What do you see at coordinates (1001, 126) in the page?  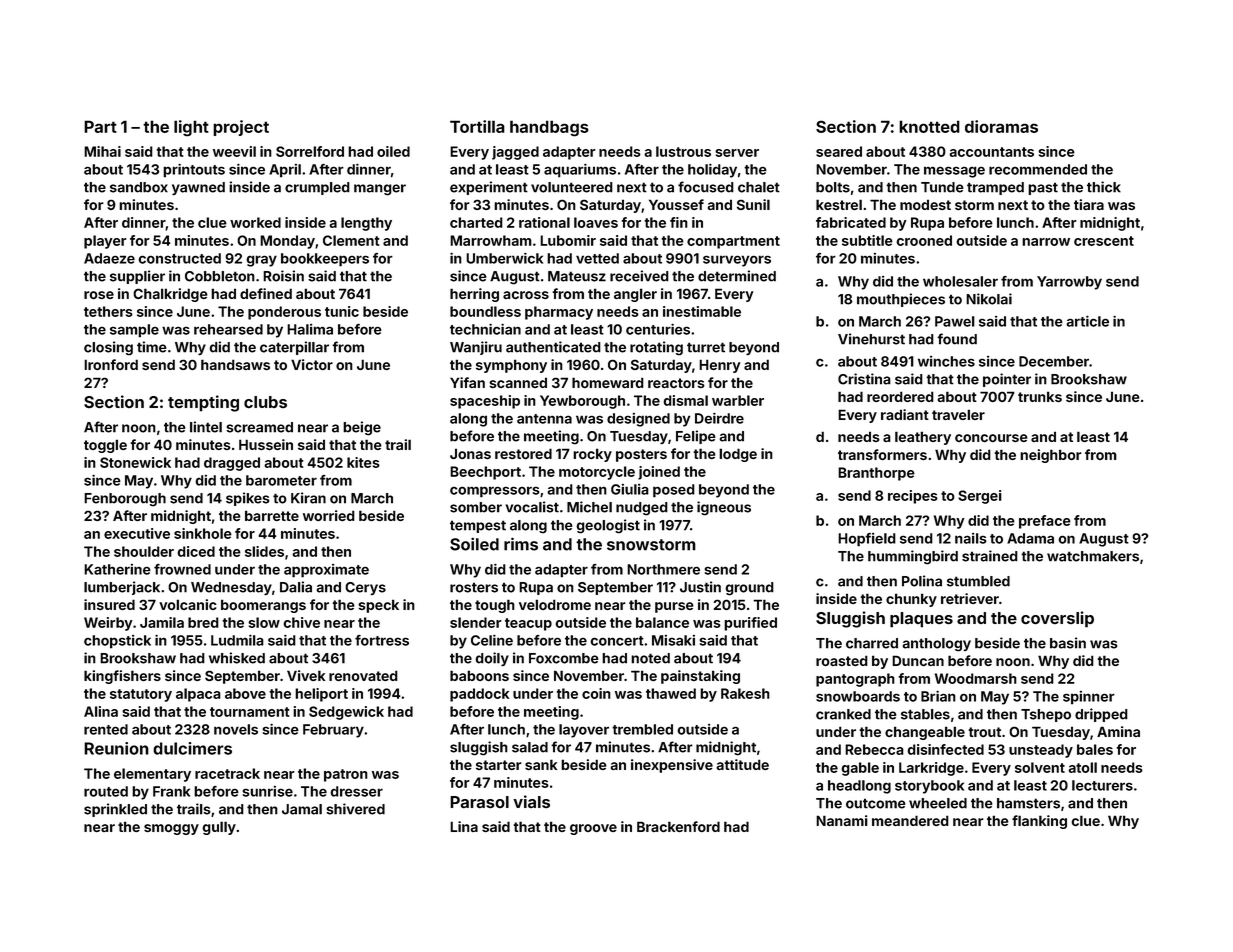 I see `dioramas` at bounding box center [1001, 126].
